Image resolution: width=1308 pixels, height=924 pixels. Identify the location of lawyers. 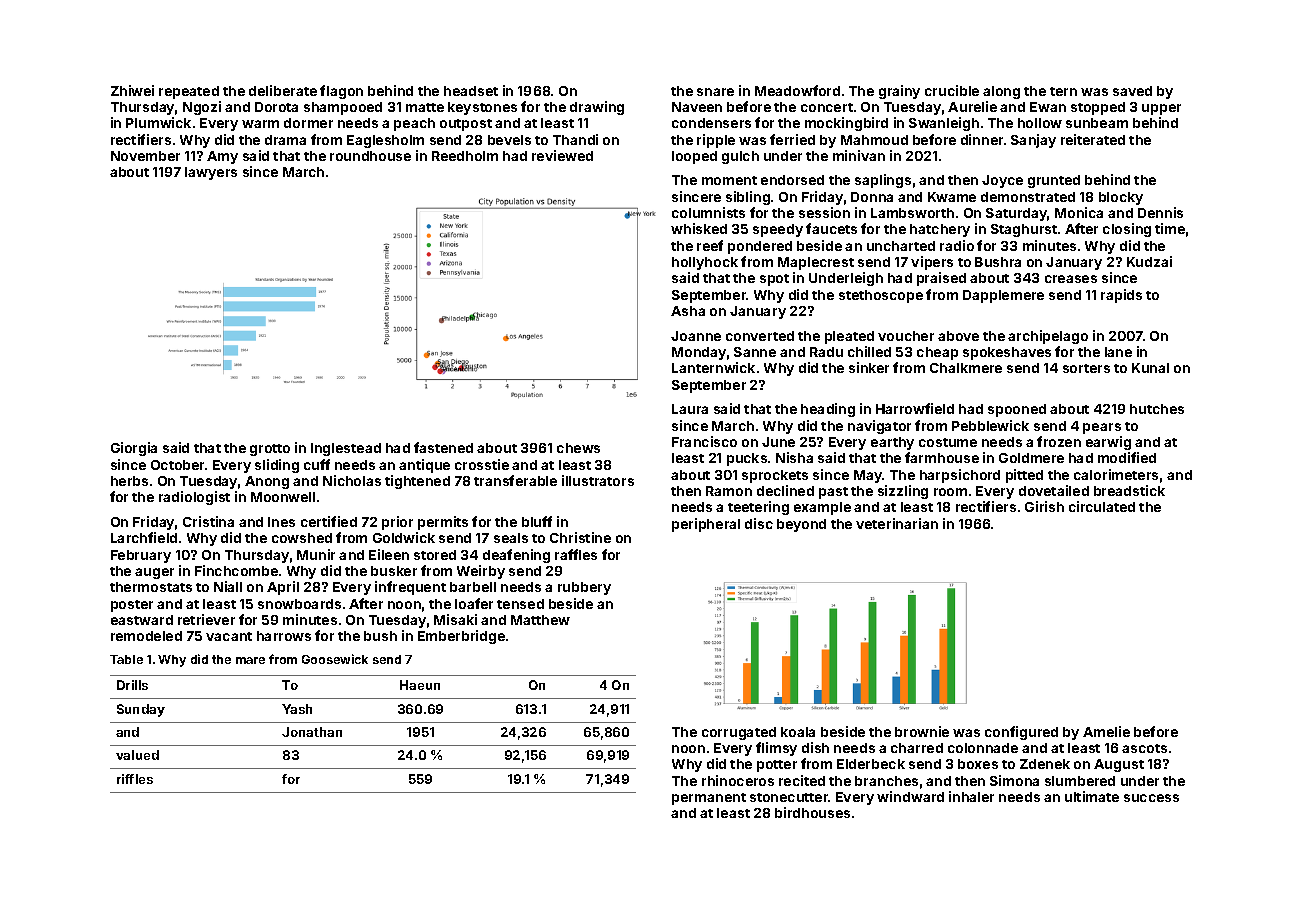
(211, 173).
